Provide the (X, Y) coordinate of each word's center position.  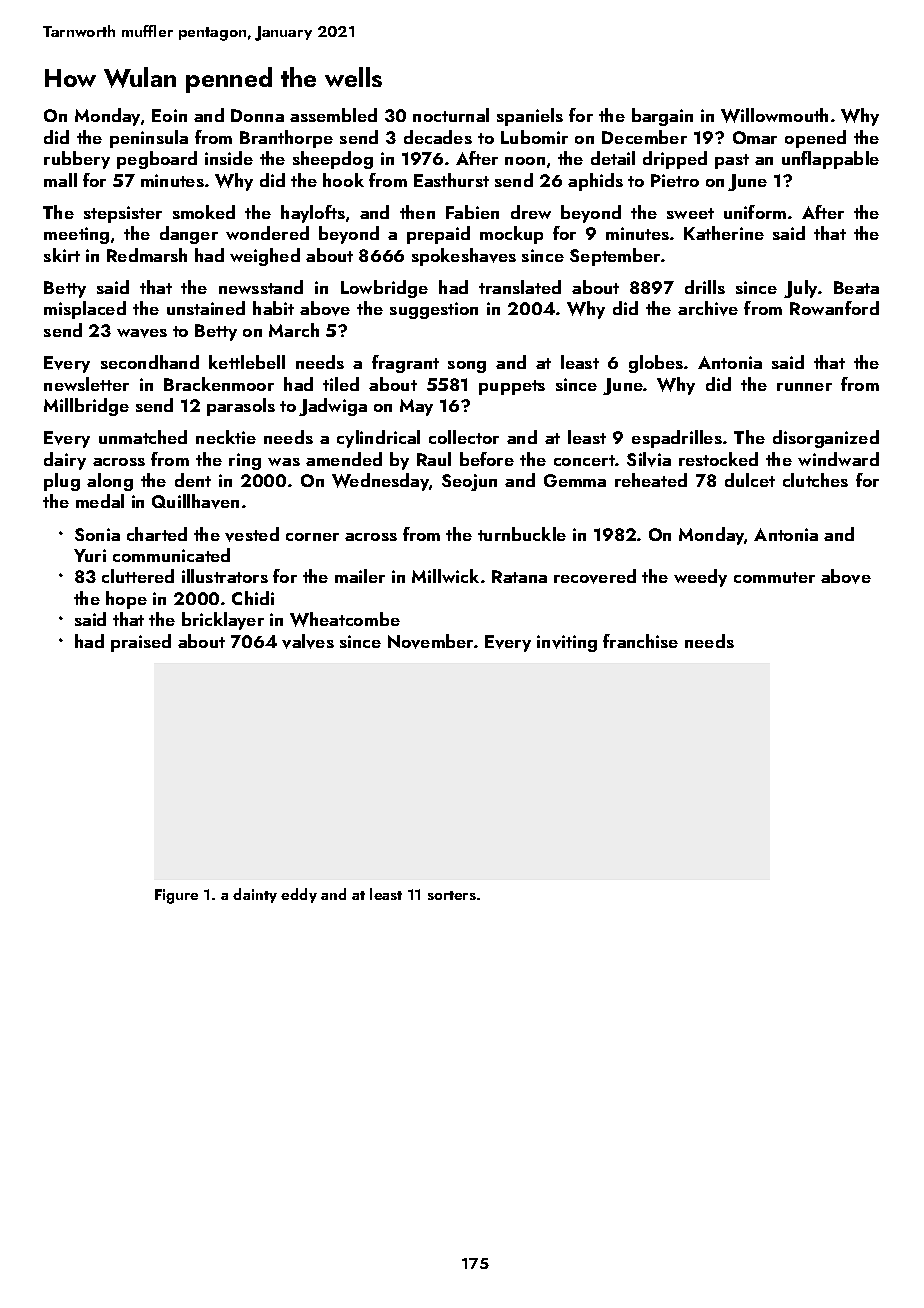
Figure (176, 896)
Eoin (169, 115)
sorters (452, 895)
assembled (333, 115)
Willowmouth (774, 115)
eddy (299, 895)
